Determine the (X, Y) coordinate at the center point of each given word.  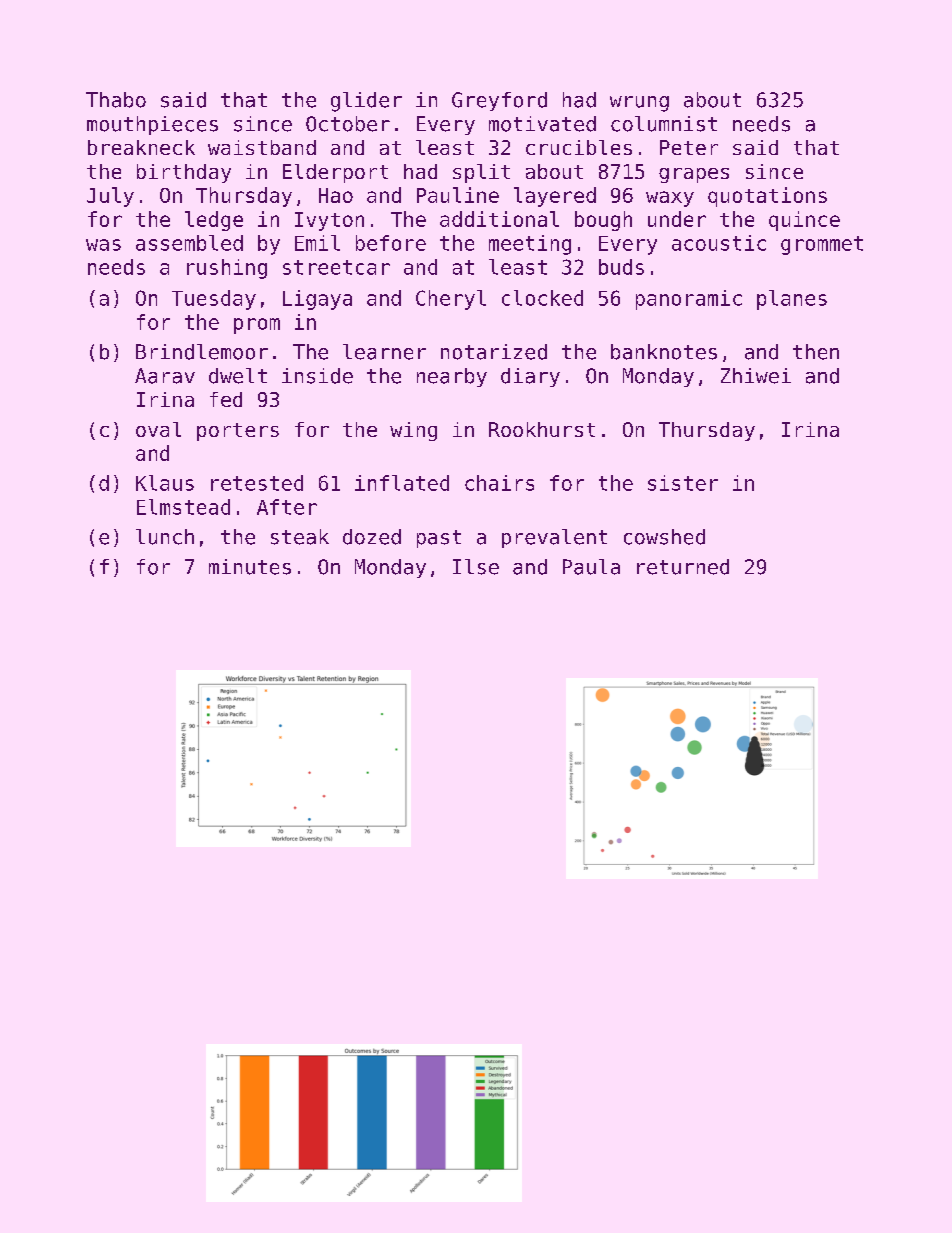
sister (683, 483)
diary (530, 377)
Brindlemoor (202, 352)
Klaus (165, 483)
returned (683, 567)
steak (300, 537)
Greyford (499, 101)
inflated (402, 483)
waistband (262, 147)
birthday (184, 173)
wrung (639, 104)
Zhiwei (756, 376)
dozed (372, 537)
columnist (664, 124)
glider (366, 102)
